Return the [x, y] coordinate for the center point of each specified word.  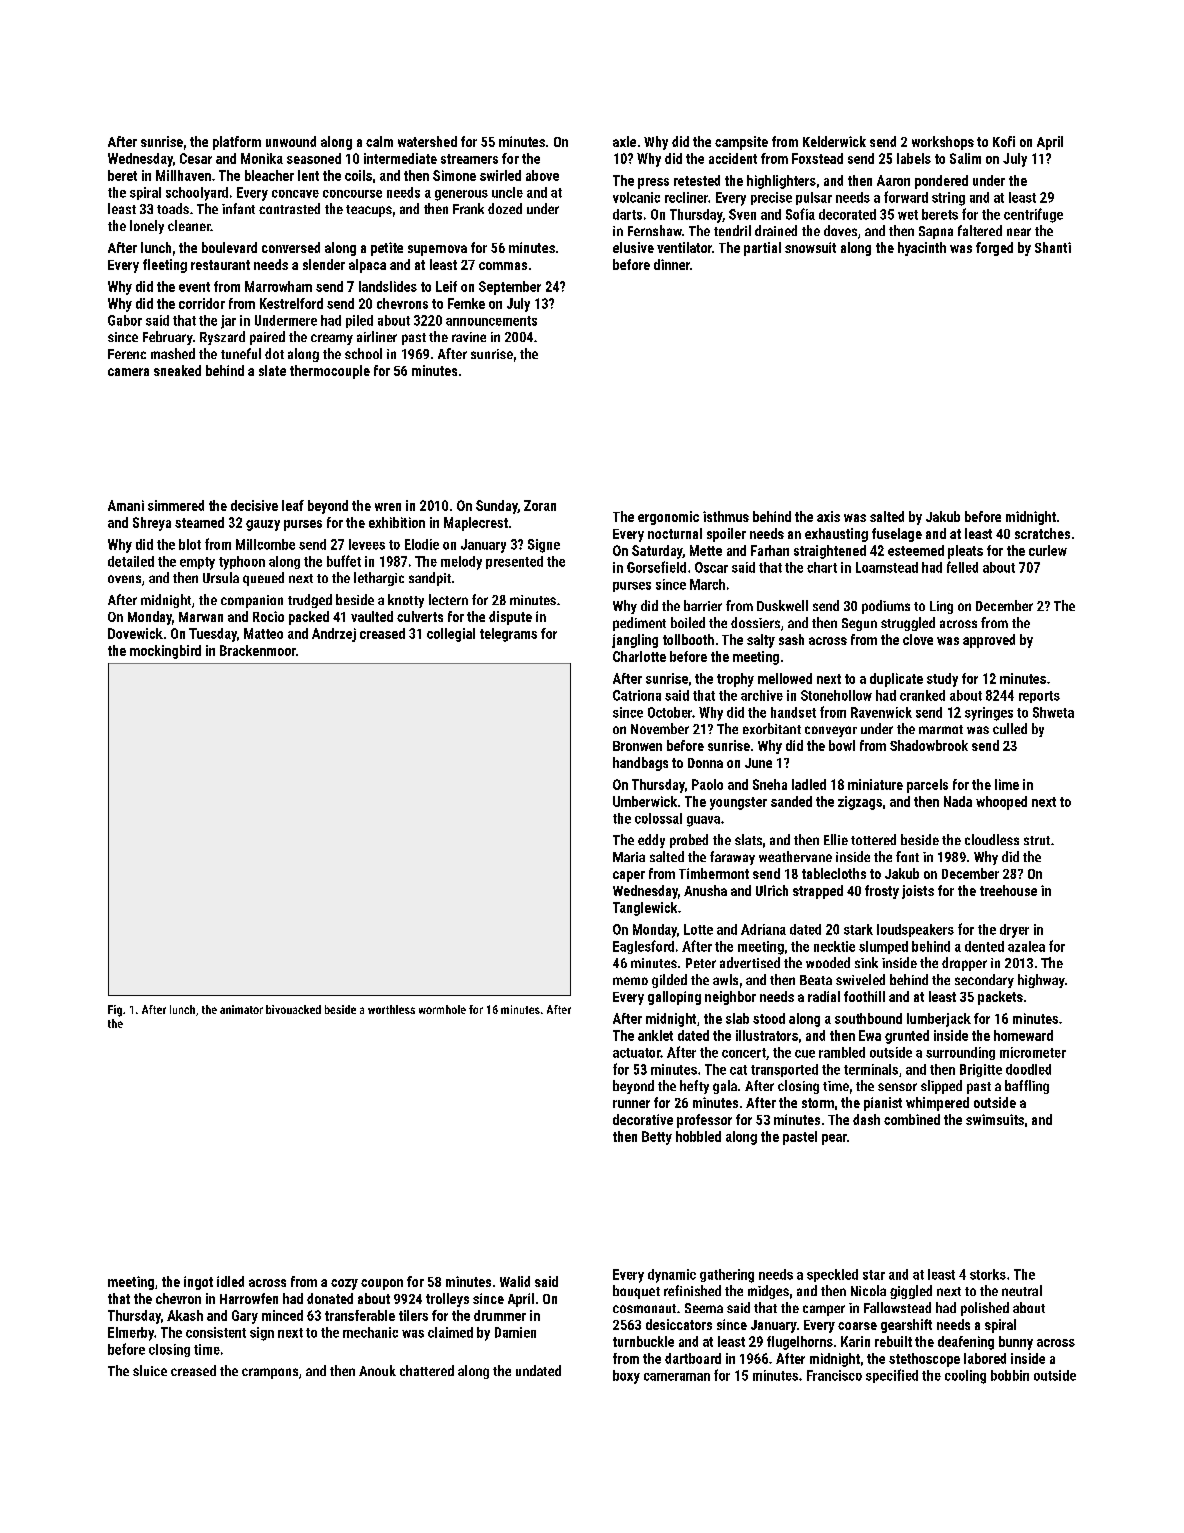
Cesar [196, 158]
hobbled [698, 1136]
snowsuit [810, 247]
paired [267, 338]
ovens [124, 579]
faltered [980, 230]
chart [822, 567]
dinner [672, 264]
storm [818, 1103]
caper [629, 876]
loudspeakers [915, 930]
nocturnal [675, 533]
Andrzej [334, 635]
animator [241, 1009]
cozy [344, 1284]
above [542, 175]
